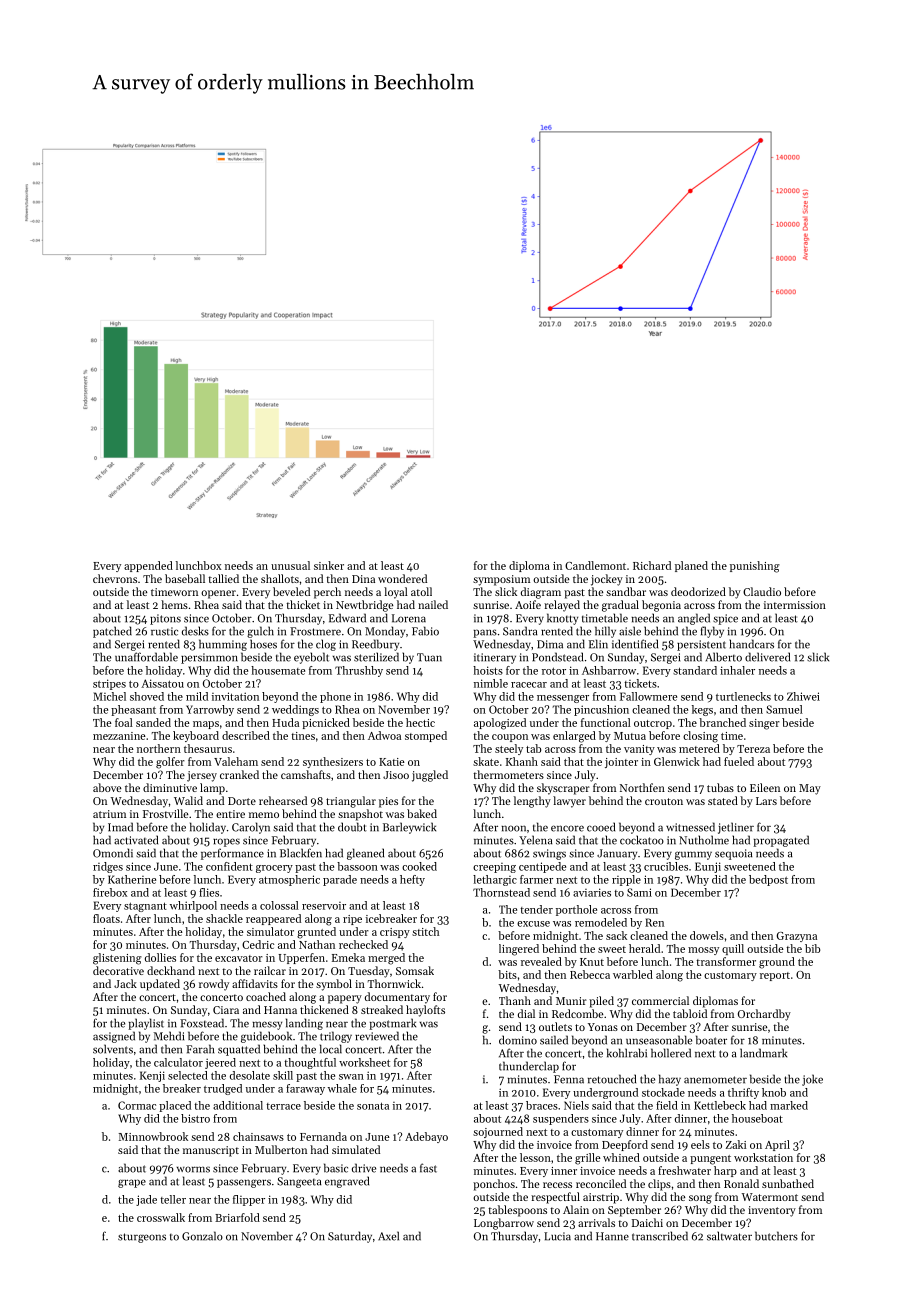 The height and width of the screenshot is (1308, 924). What do you see at coordinates (117, 959) in the screenshot?
I see `glistening` at bounding box center [117, 959].
